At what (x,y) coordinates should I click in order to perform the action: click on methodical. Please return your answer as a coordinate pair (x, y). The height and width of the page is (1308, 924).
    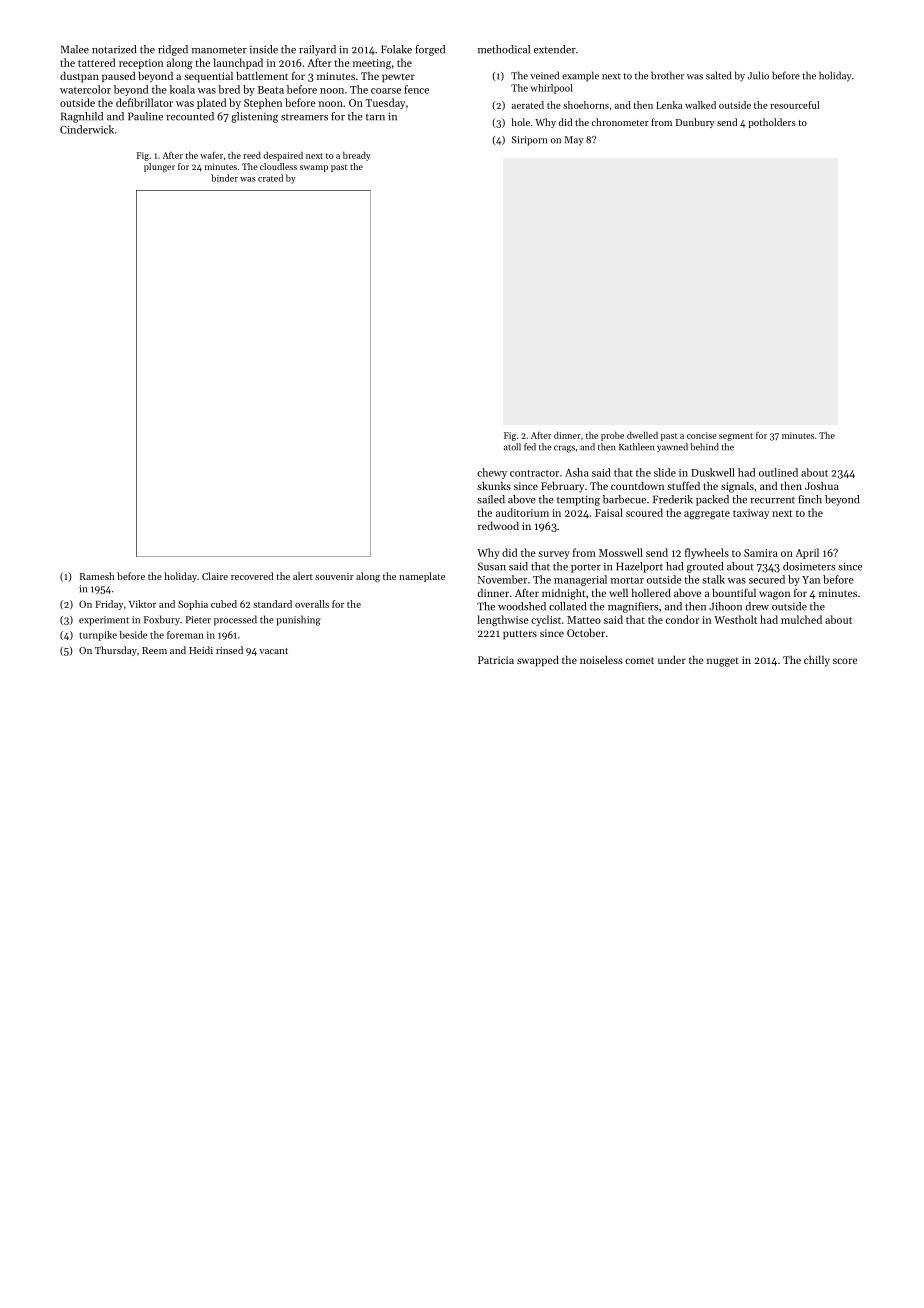
    Looking at the image, I should click on (504, 49).
